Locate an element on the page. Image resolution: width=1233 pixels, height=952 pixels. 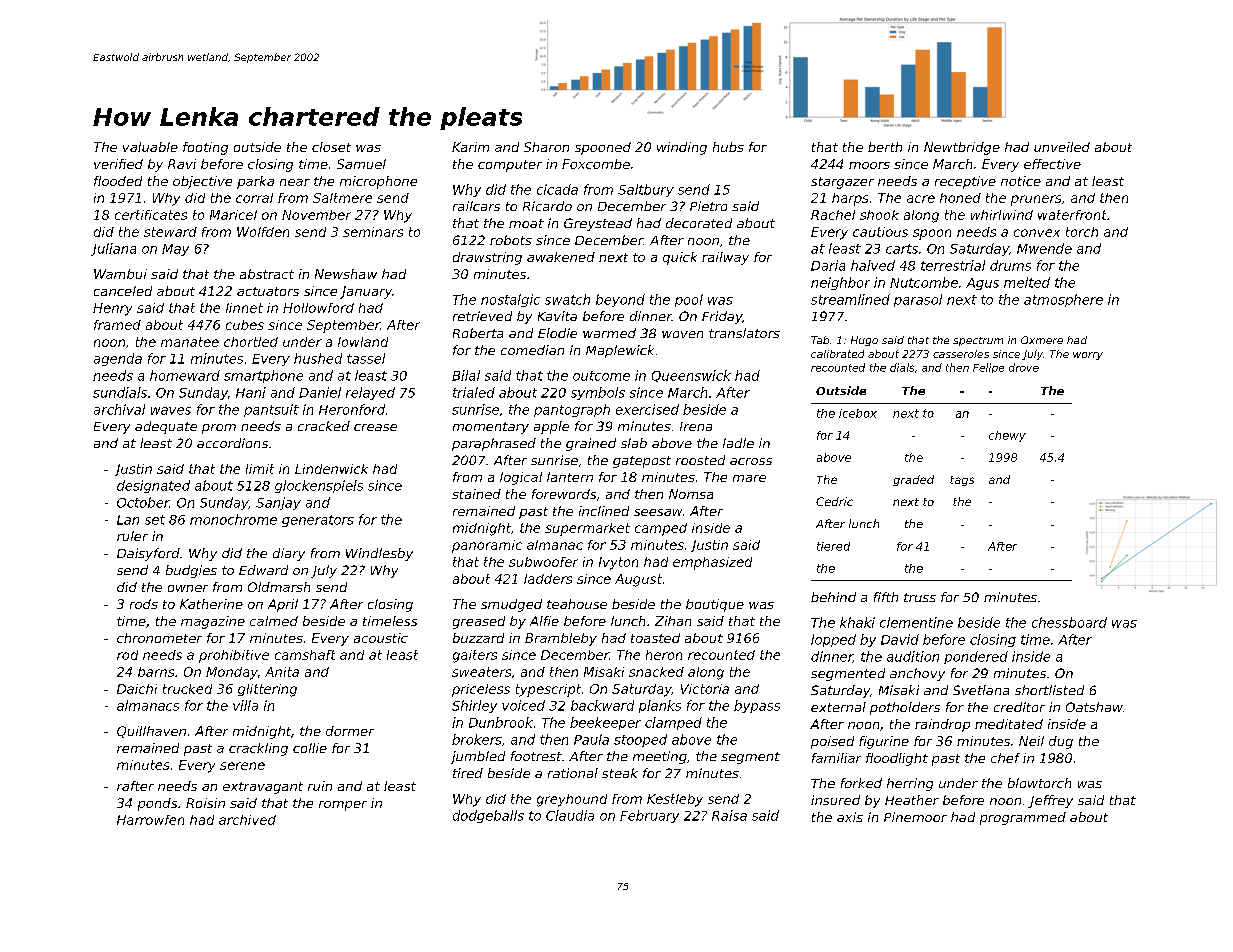
computer is located at coordinates (510, 166).
